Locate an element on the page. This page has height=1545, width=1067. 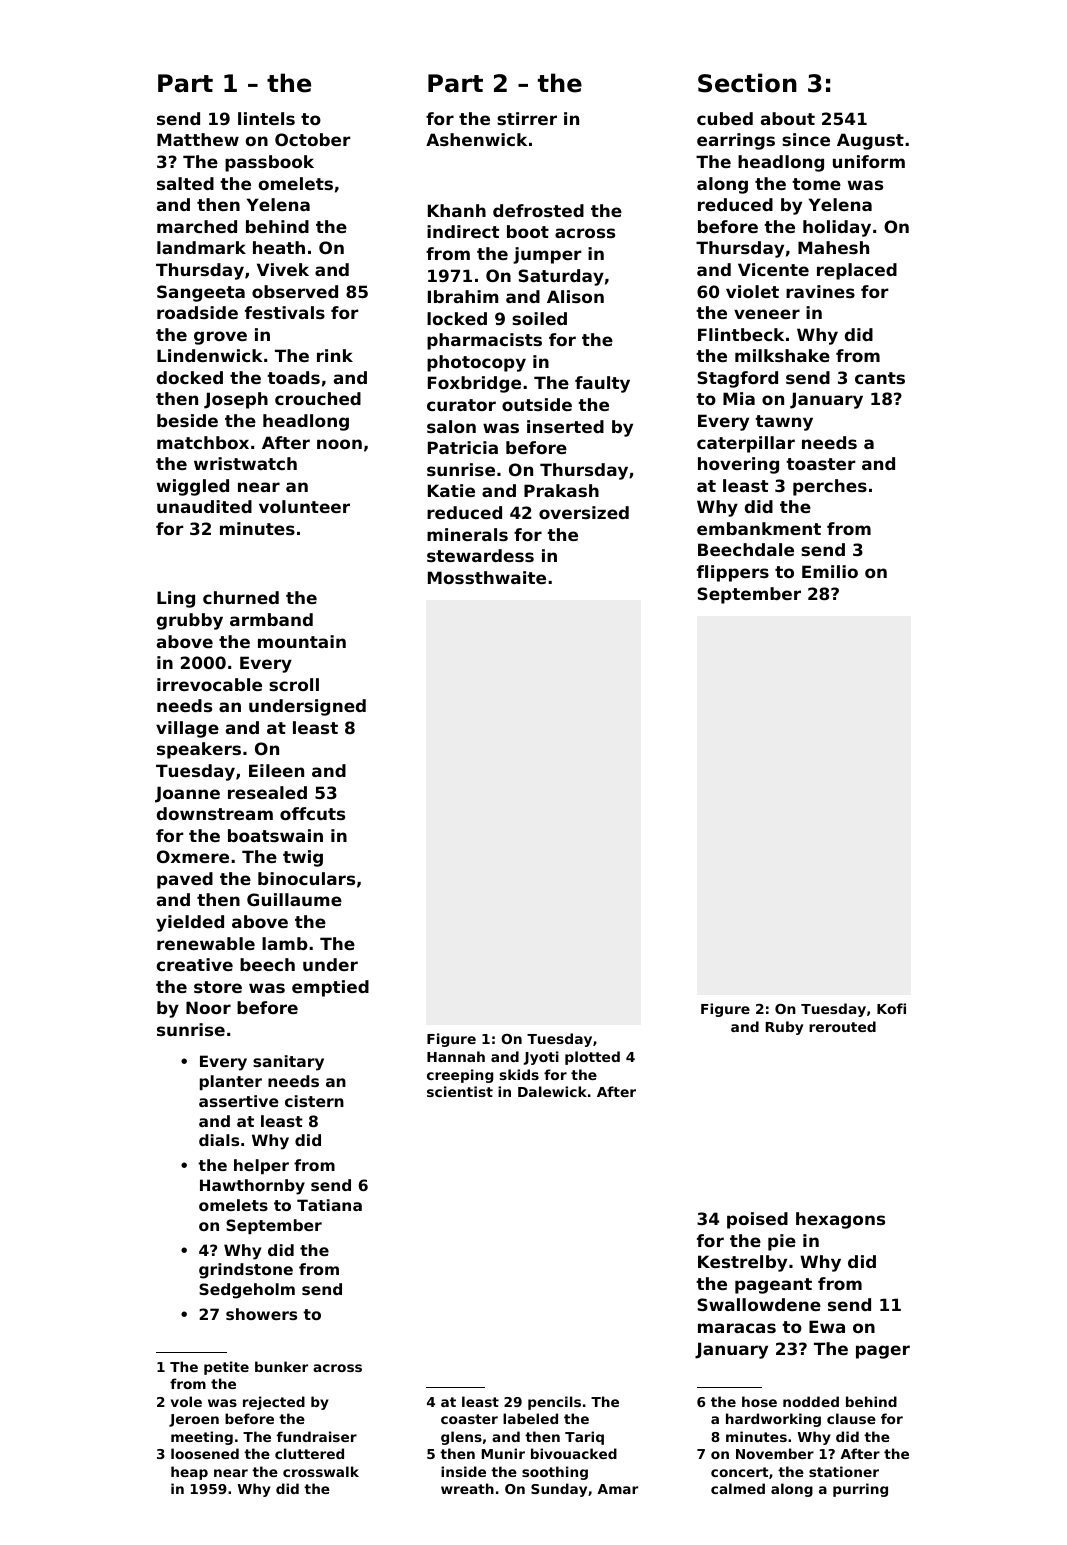
Dalewick is located at coordinates (552, 1091).
